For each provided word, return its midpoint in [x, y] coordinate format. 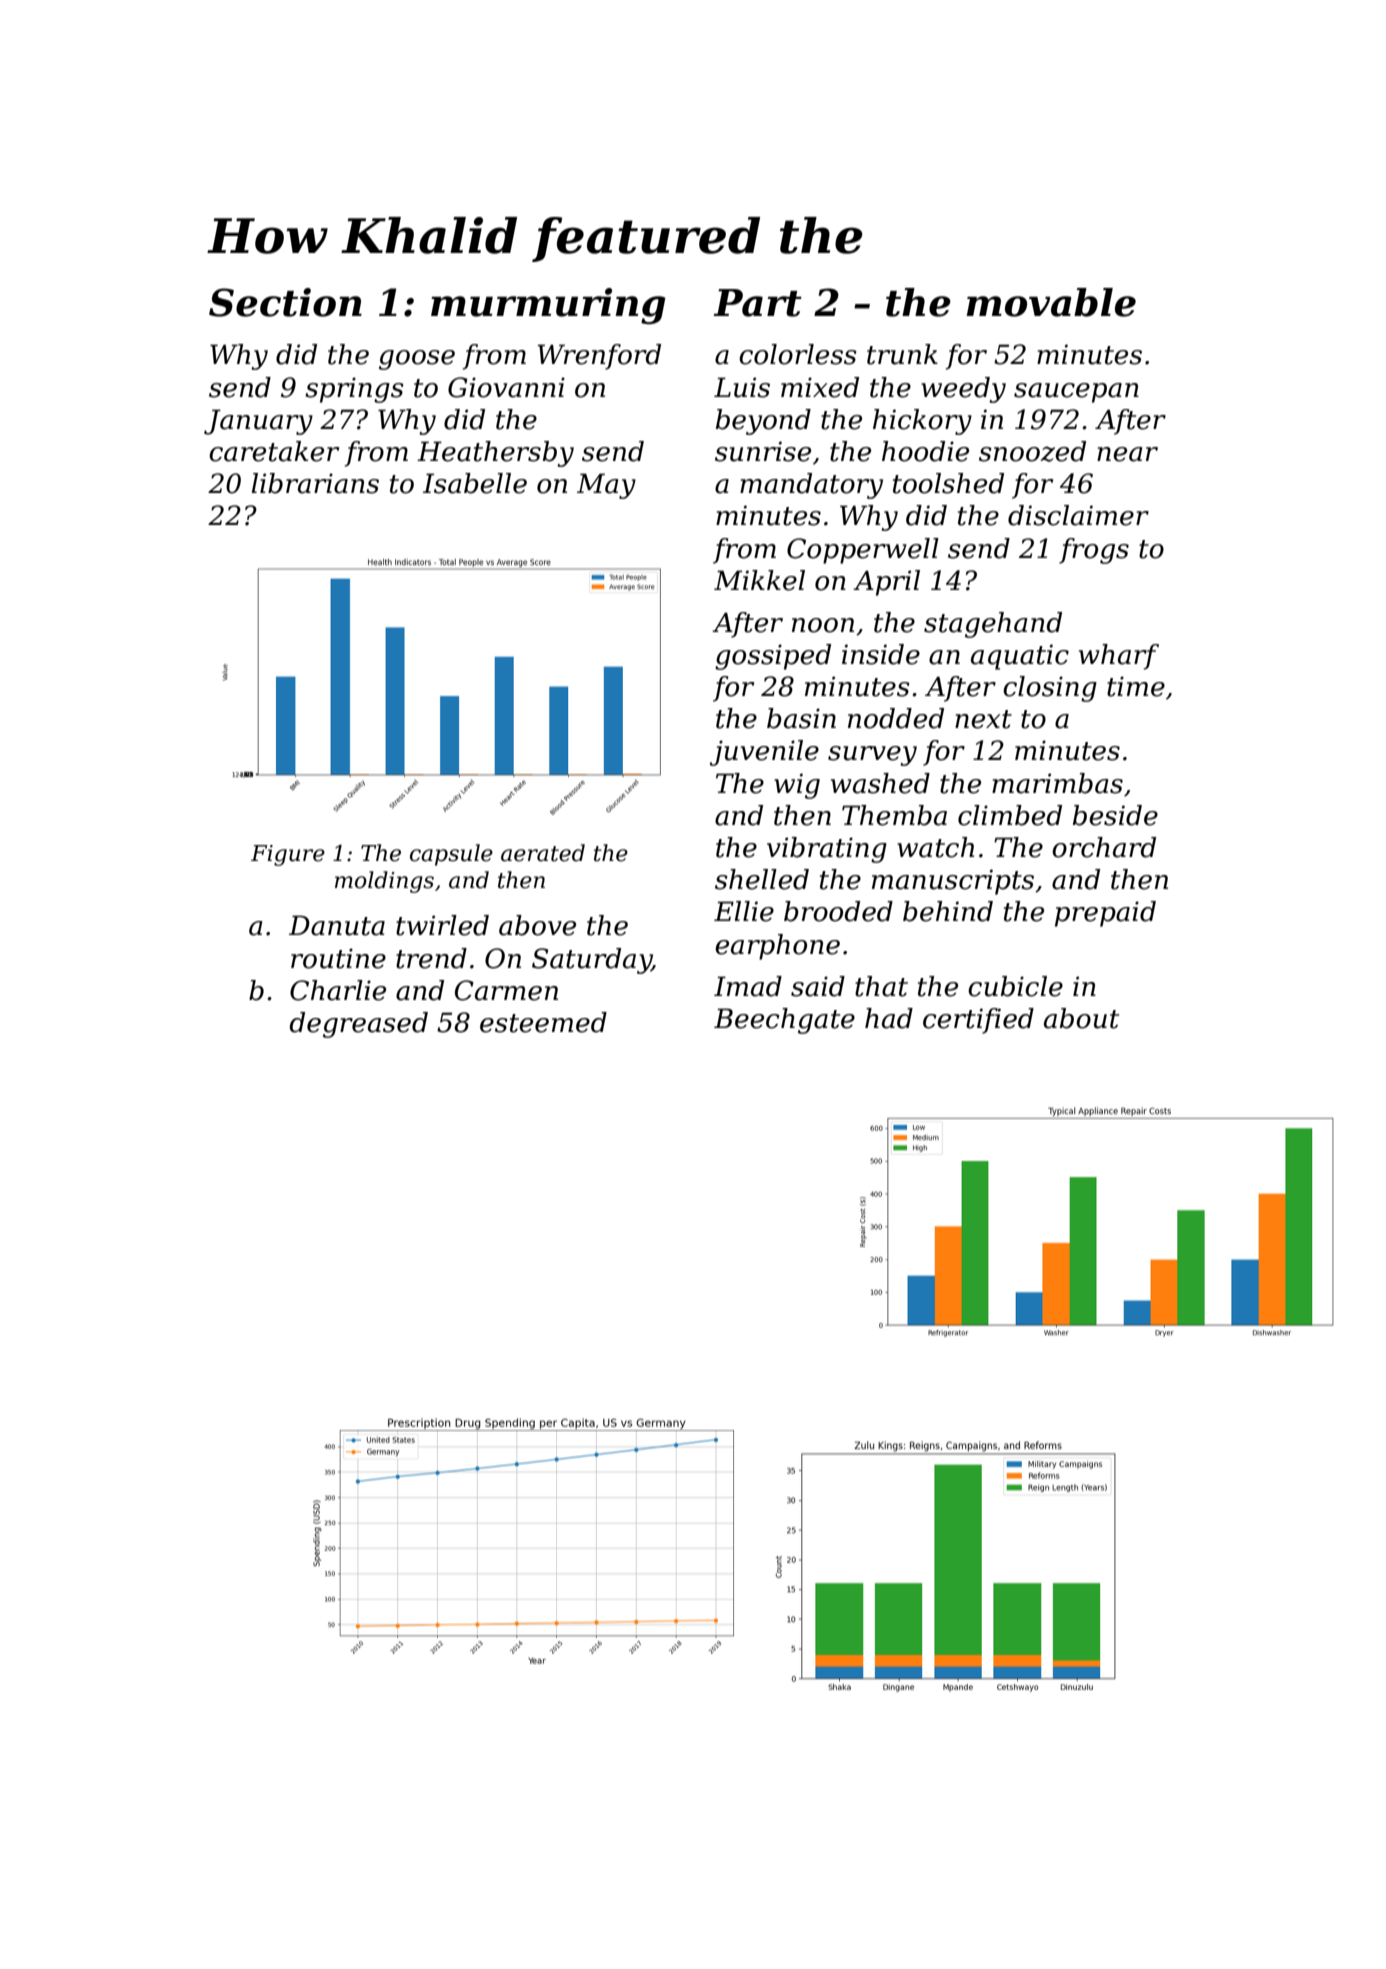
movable [1051, 302]
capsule [451, 855]
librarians [315, 483]
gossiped [773, 657]
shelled [762, 879]
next [983, 719]
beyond [763, 422]
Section [285, 302]
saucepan [1076, 393]
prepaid [1105, 914]
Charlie [338, 990]
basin [801, 718]
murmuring [548, 306]
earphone [777, 947]
